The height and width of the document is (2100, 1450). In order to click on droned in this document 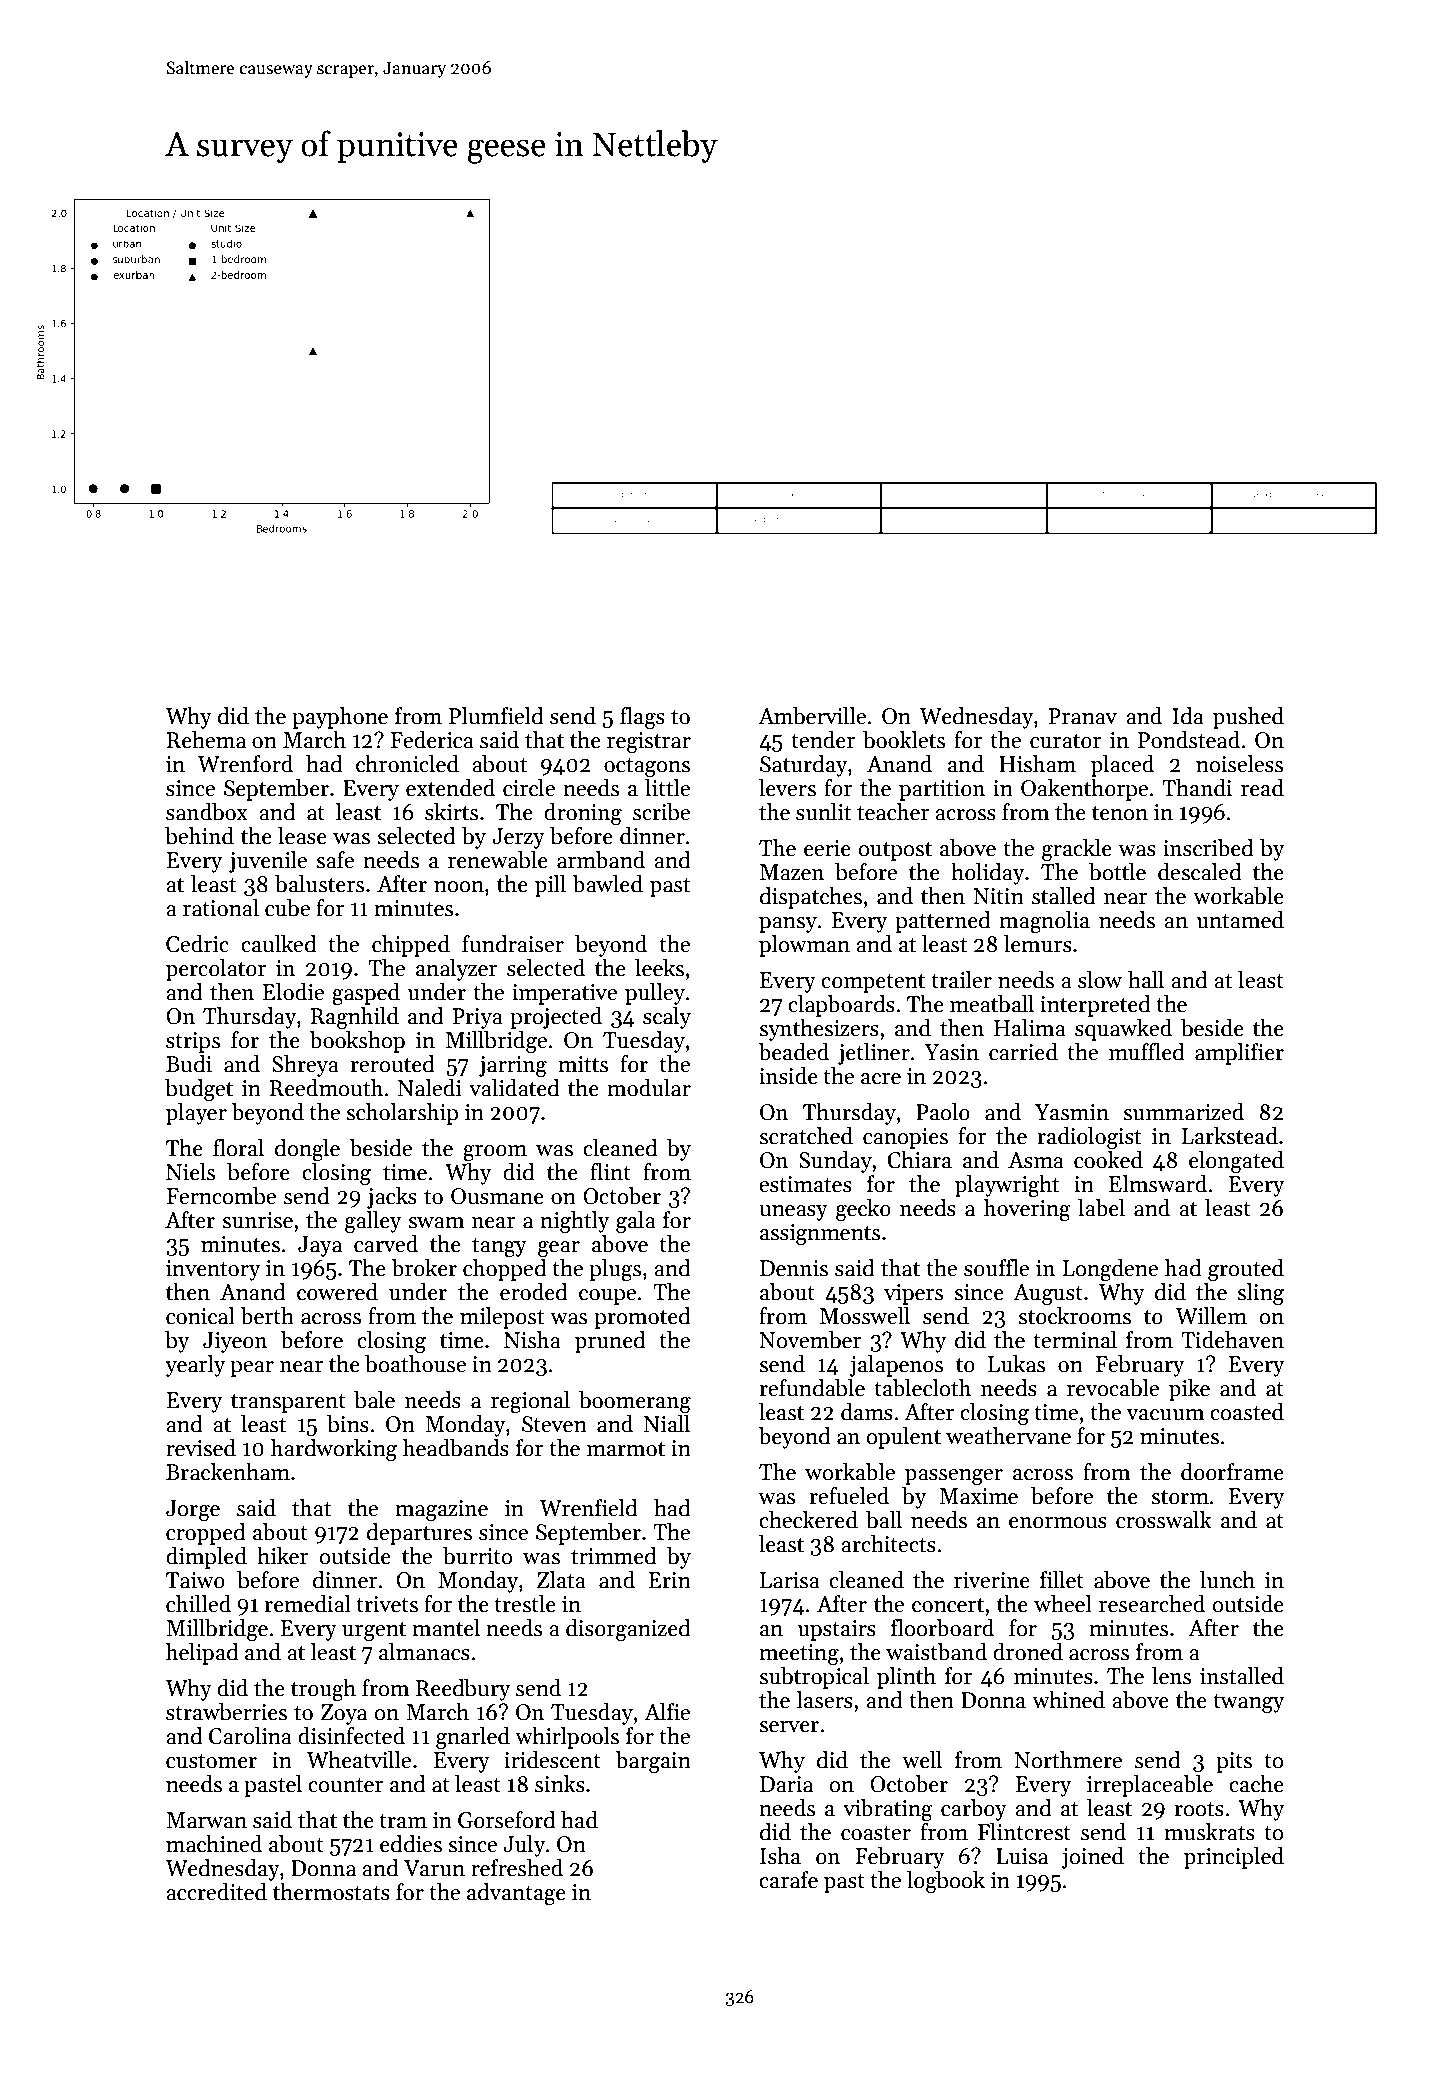, I will do `click(1028, 1652)`.
